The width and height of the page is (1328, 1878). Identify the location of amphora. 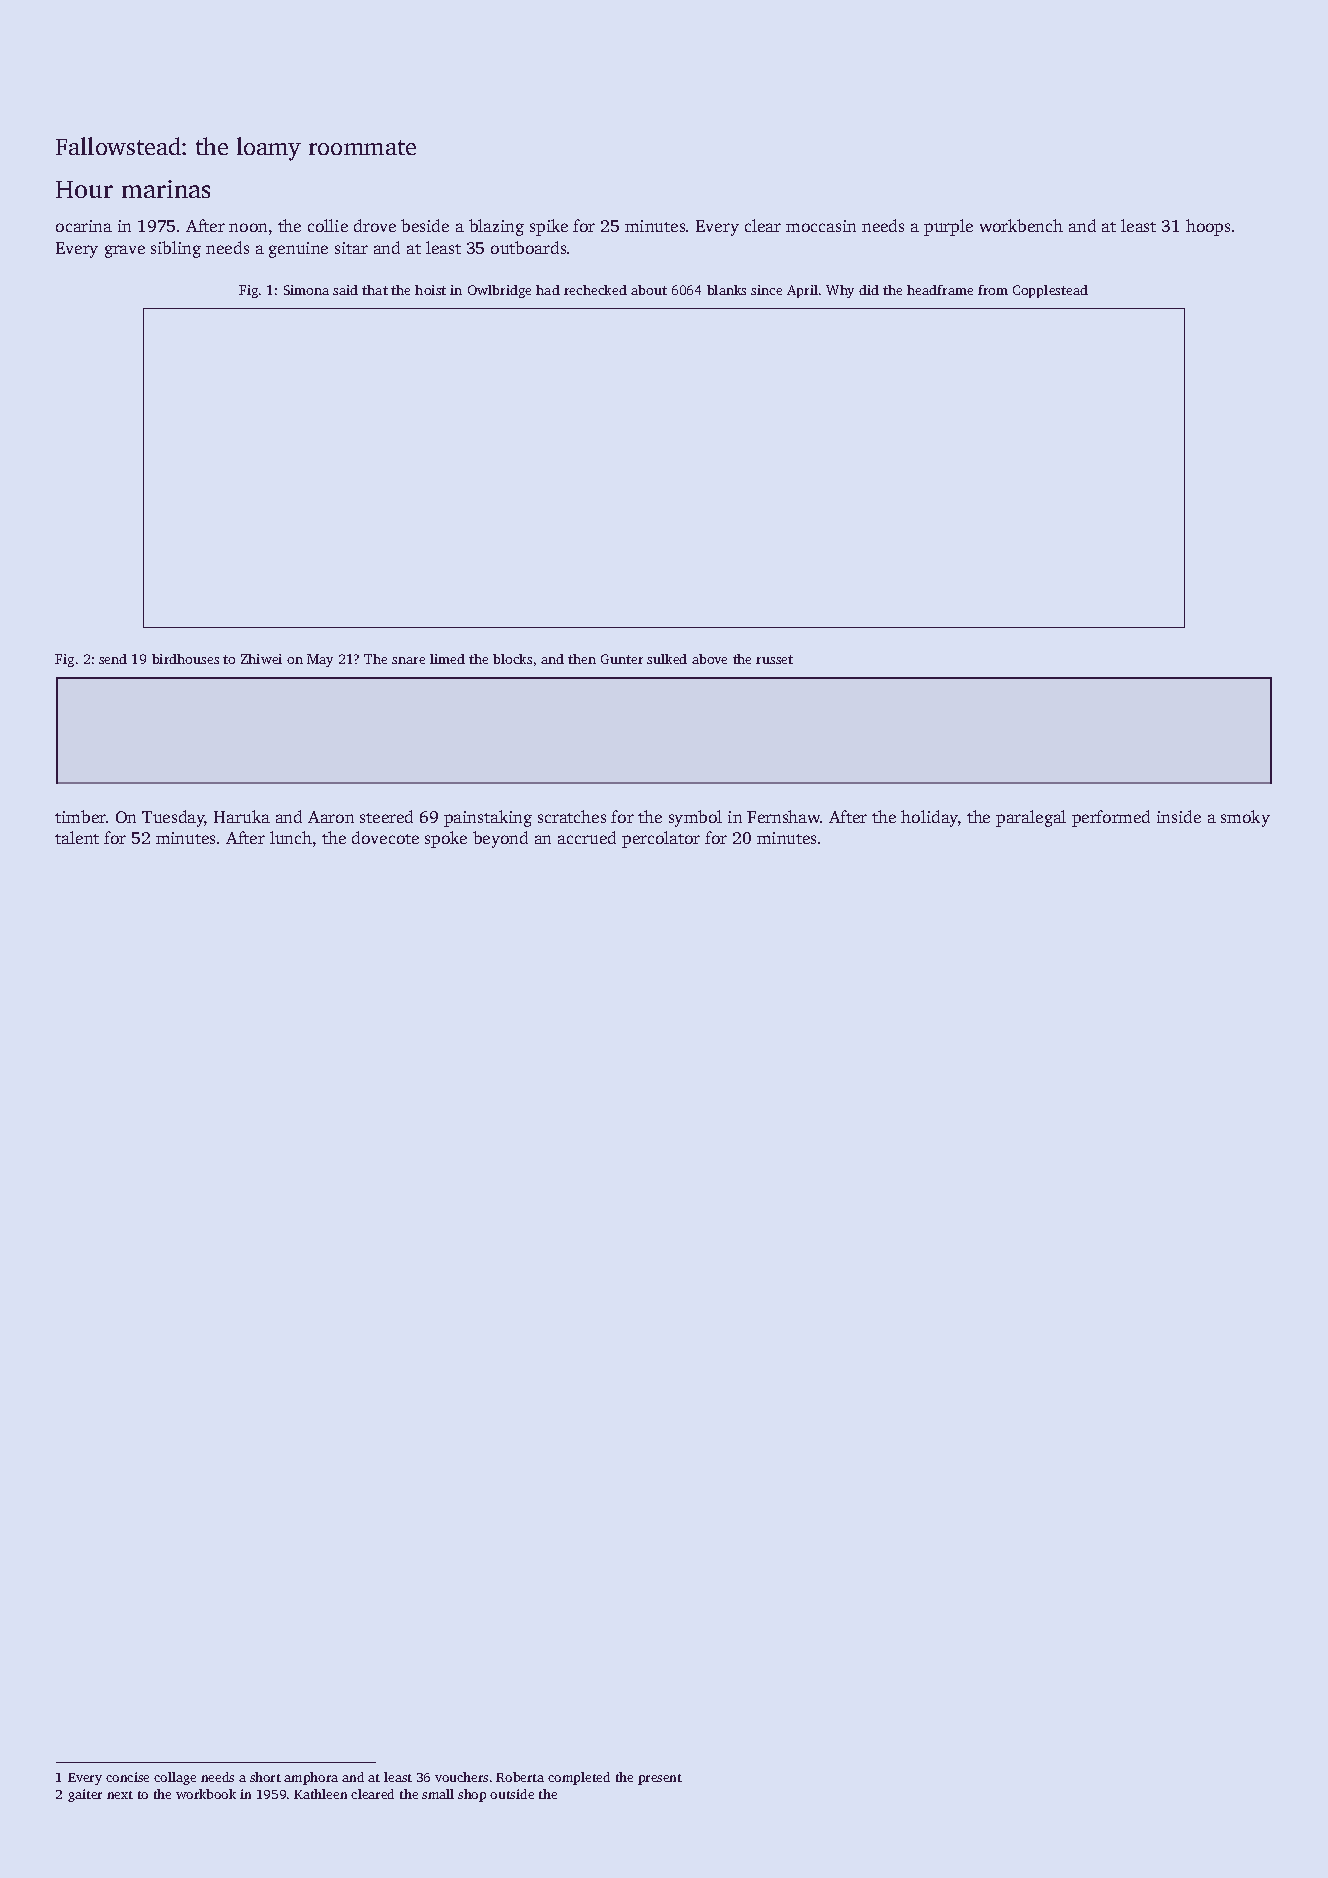
(311, 1778).
